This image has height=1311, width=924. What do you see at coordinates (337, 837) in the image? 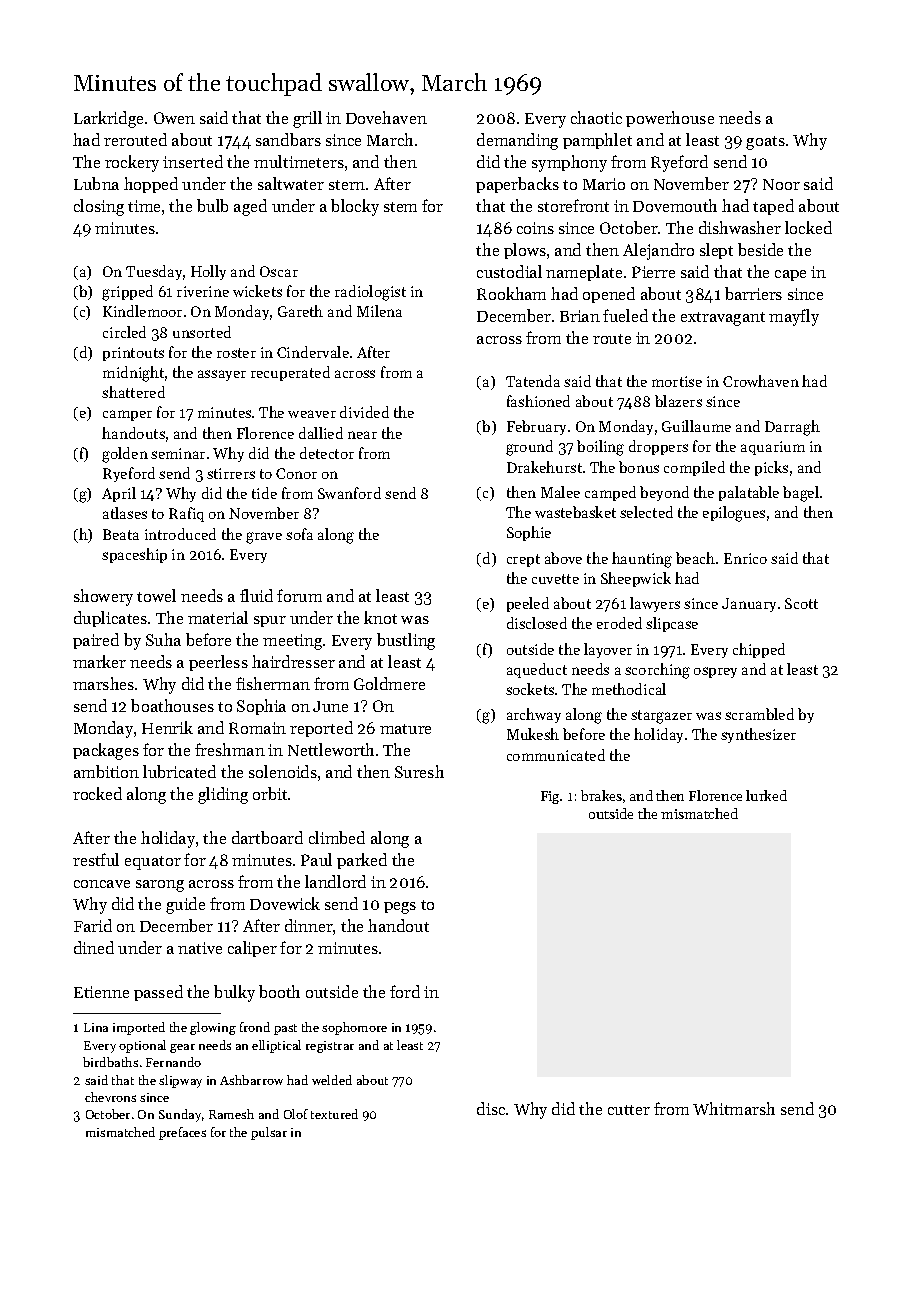
I see `climbed` at bounding box center [337, 837].
